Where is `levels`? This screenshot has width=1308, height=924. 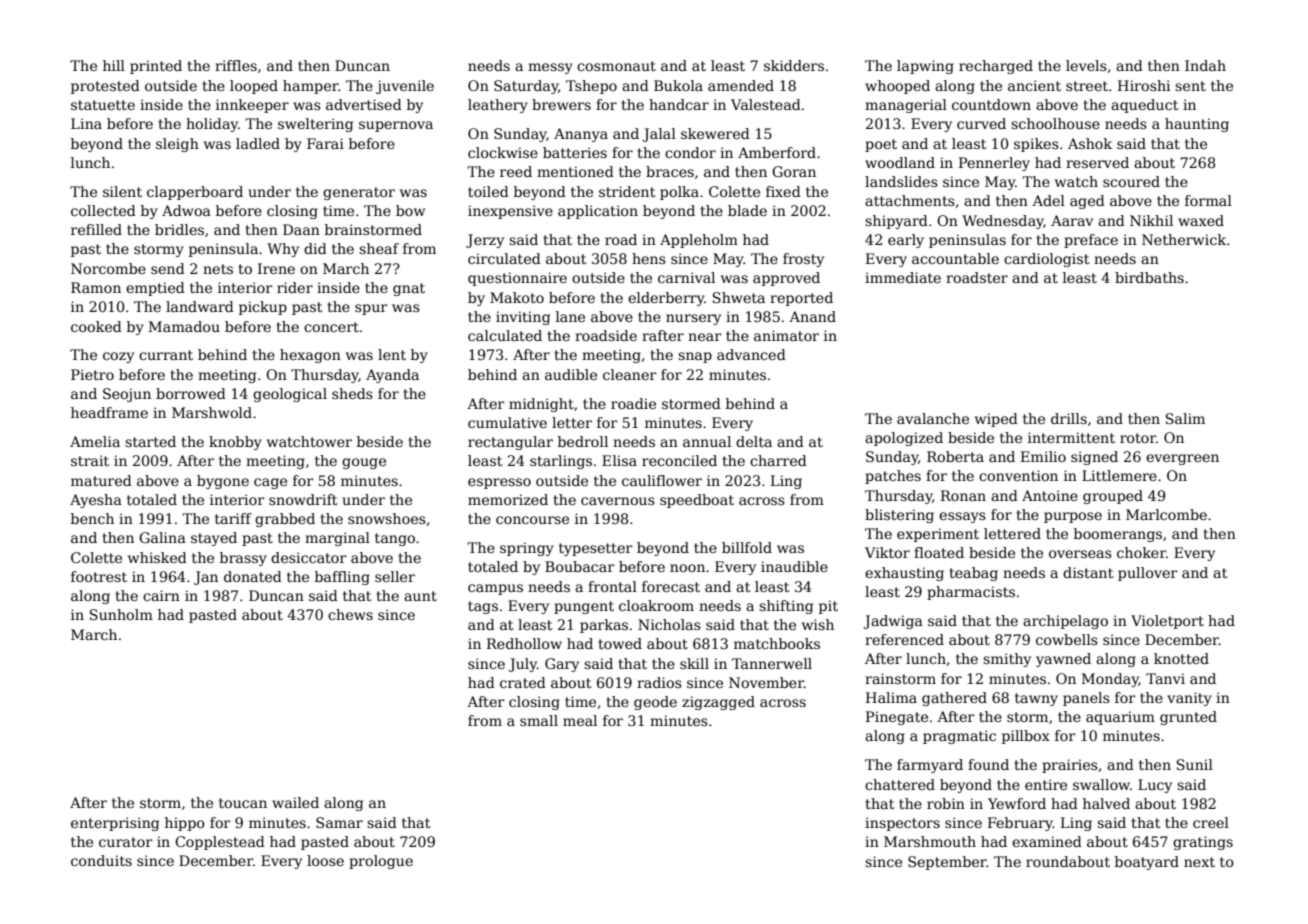
levels is located at coordinates (1086, 65).
